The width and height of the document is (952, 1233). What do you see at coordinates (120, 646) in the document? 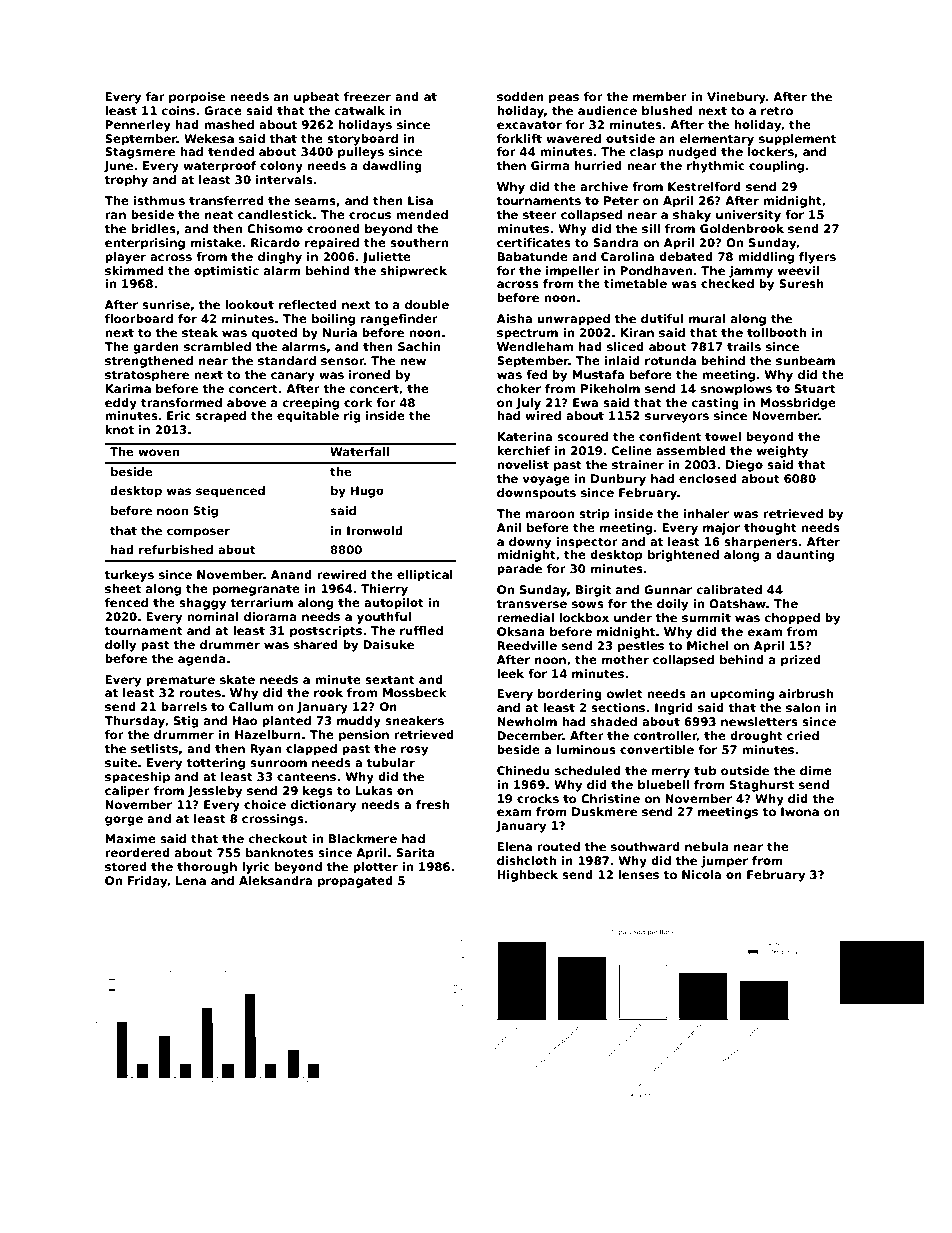
I see `dolly` at bounding box center [120, 646].
